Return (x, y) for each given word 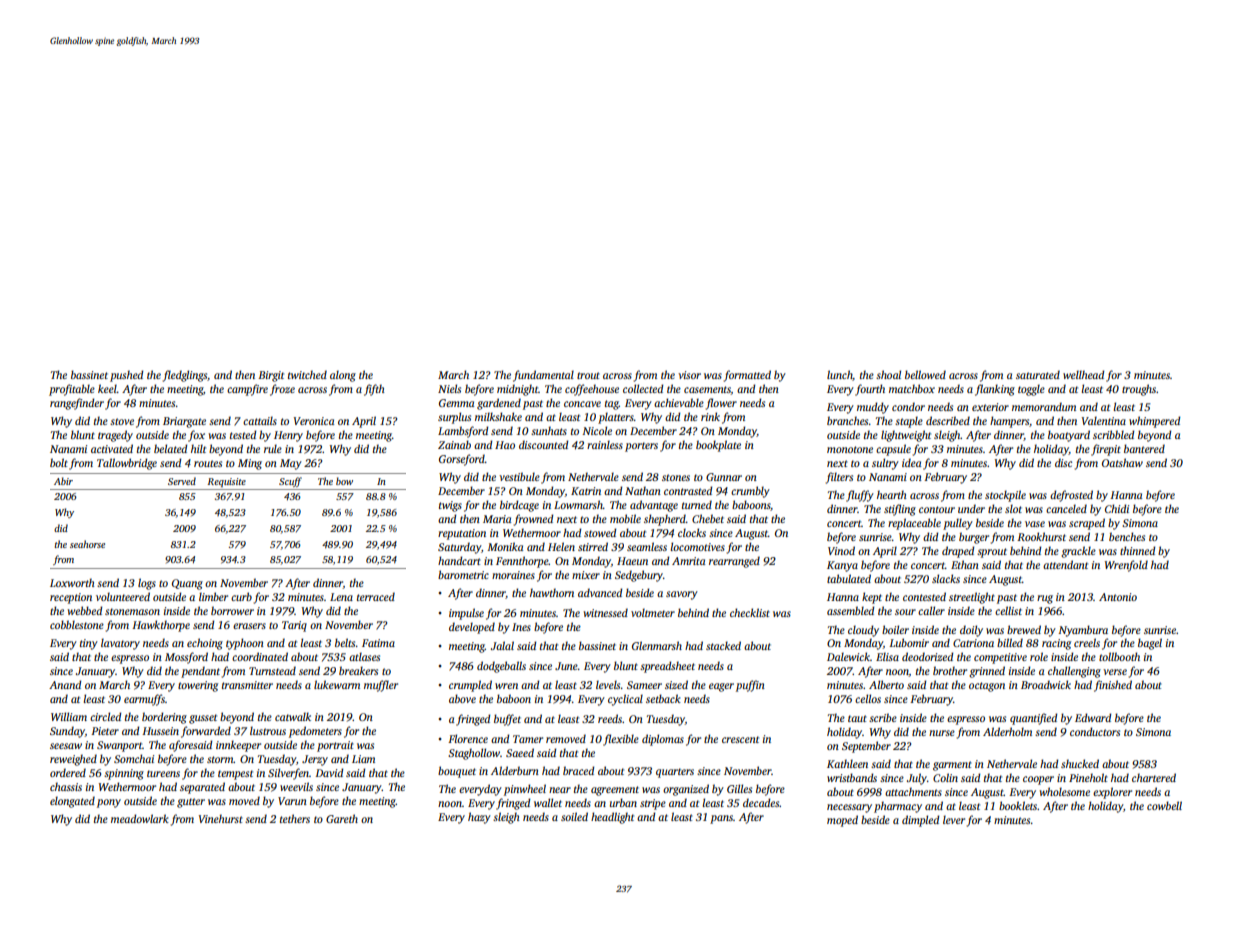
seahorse (87, 544)
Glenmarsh (657, 645)
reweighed (73, 760)
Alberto (886, 684)
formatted (747, 376)
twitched (307, 374)
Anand (65, 684)
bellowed (925, 374)
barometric (463, 574)
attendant (1065, 564)
